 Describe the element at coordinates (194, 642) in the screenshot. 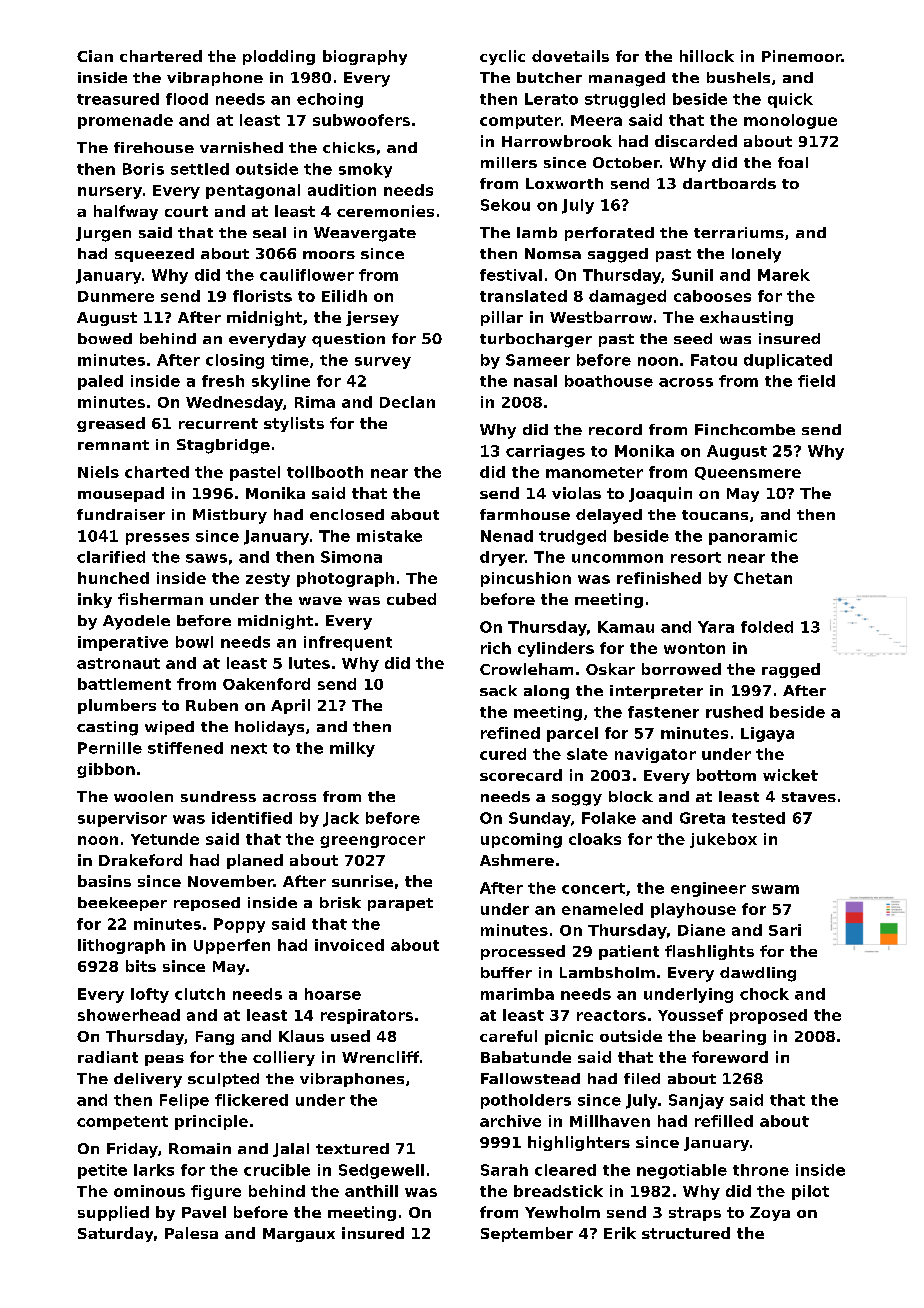

I see `bowl` at that location.
